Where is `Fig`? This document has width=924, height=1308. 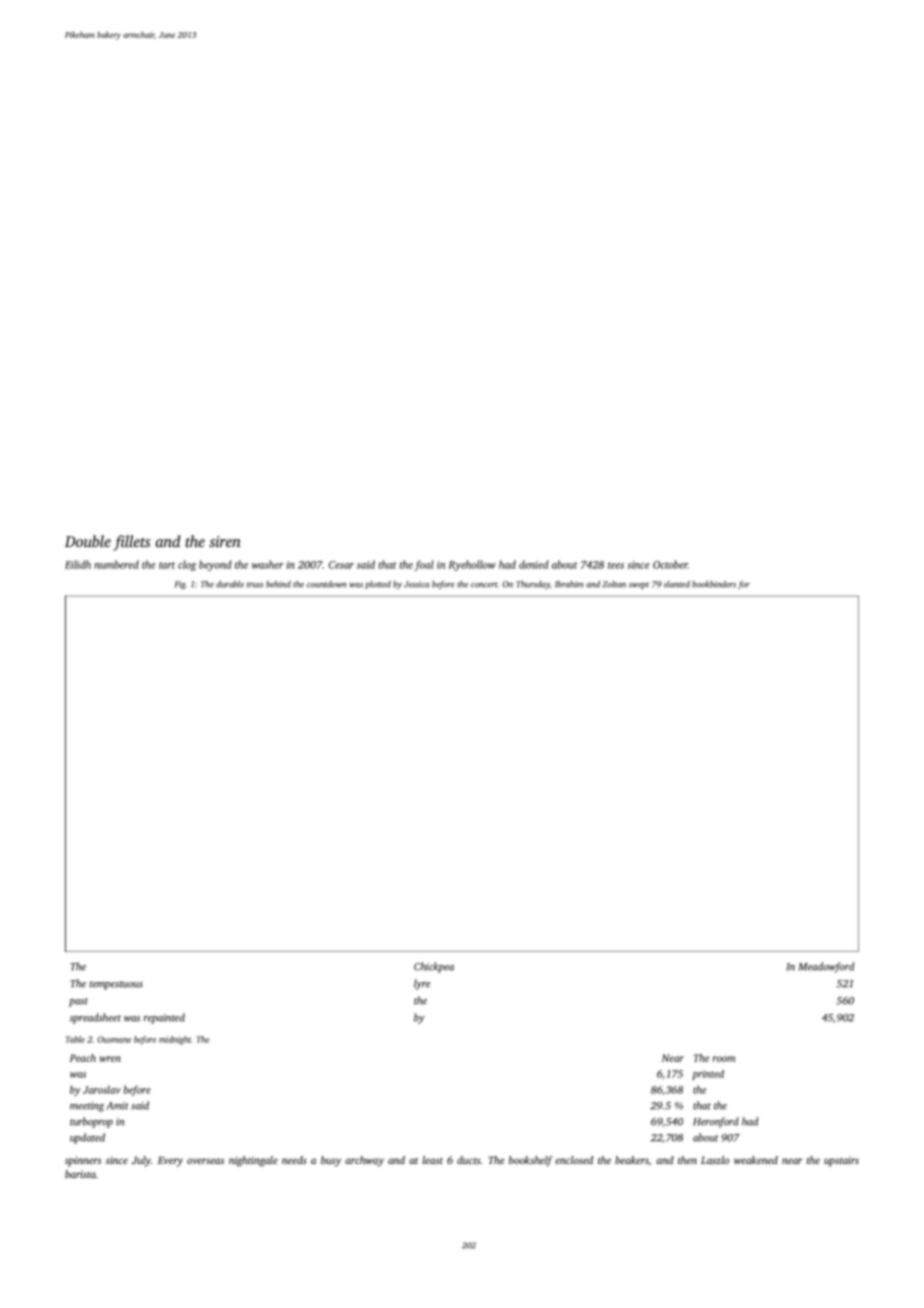
Fig is located at coordinates (180, 585).
